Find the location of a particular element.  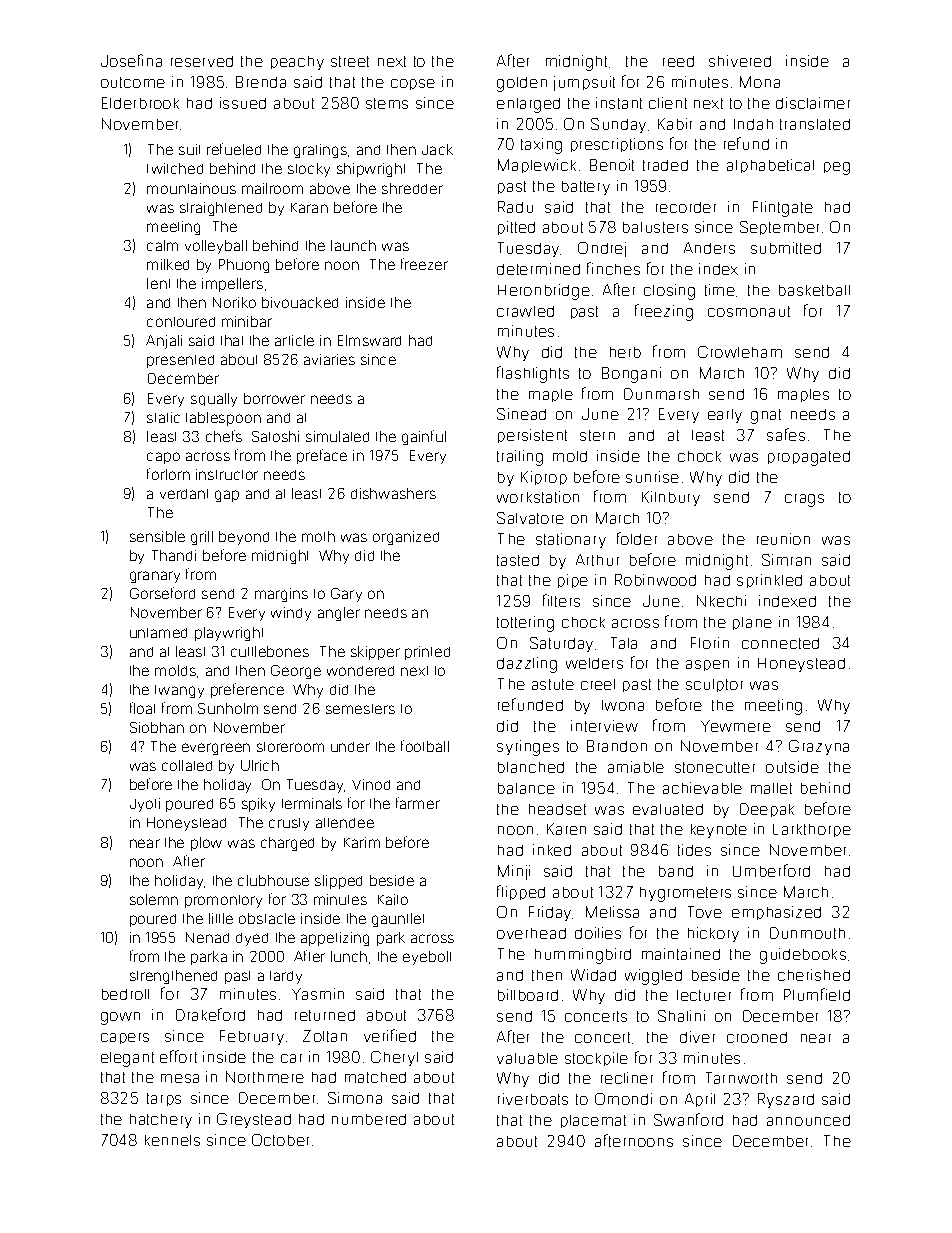

margins is located at coordinates (281, 595).
